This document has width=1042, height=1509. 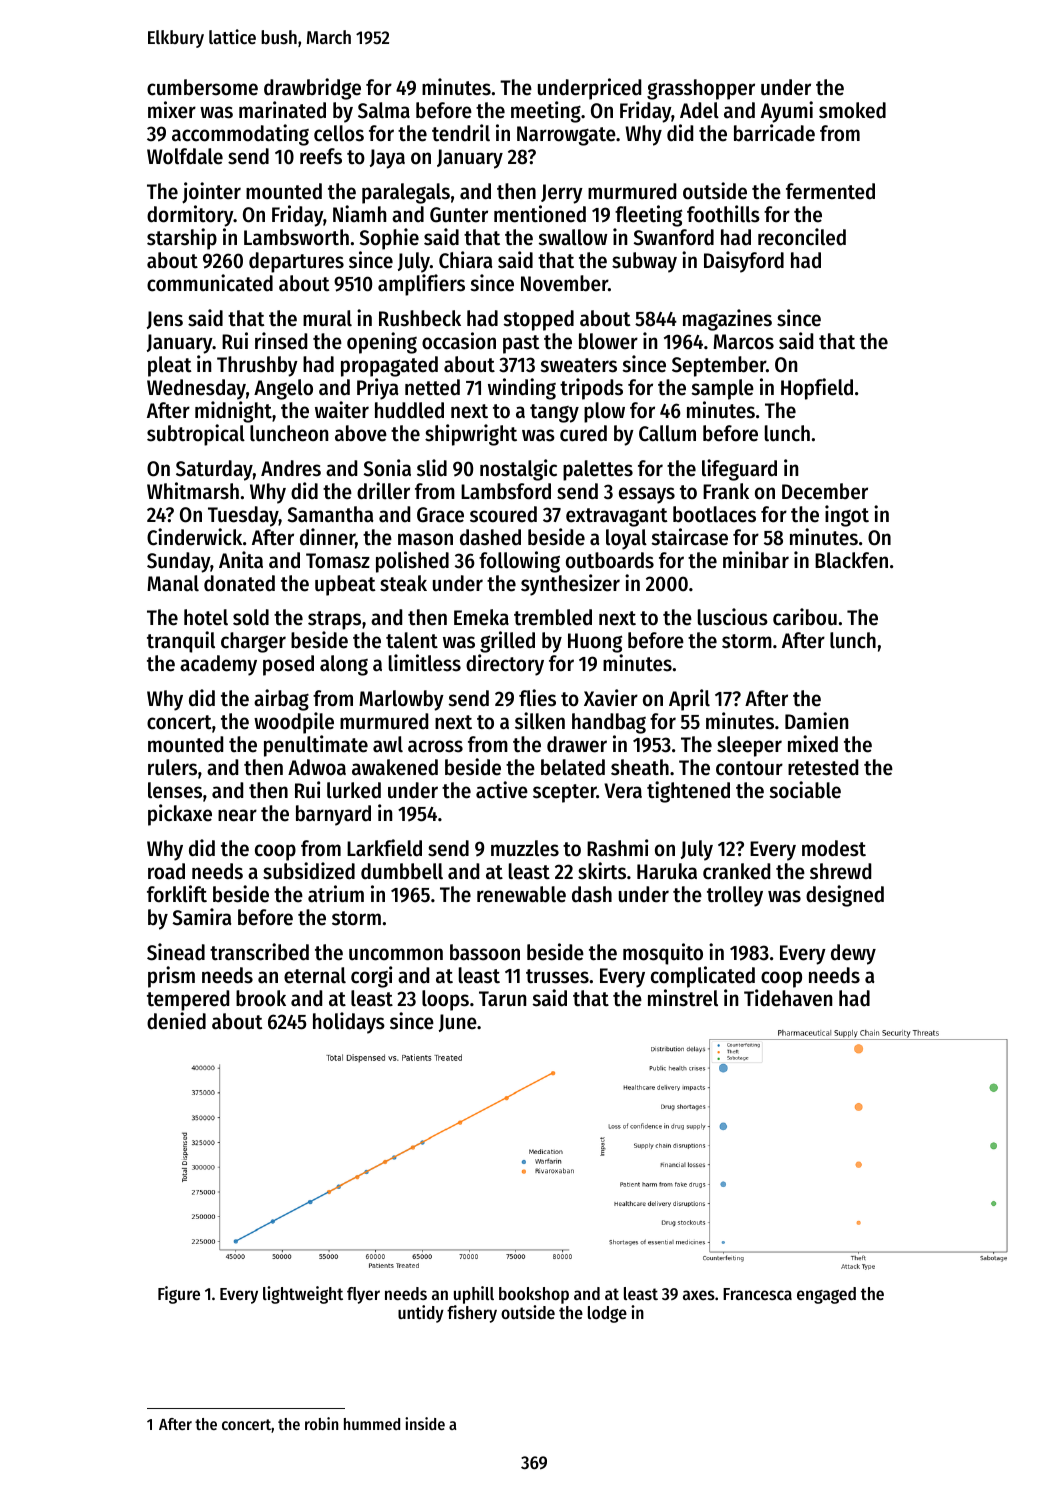 What do you see at coordinates (218, 665) in the document?
I see `academy` at bounding box center [218, 665].
